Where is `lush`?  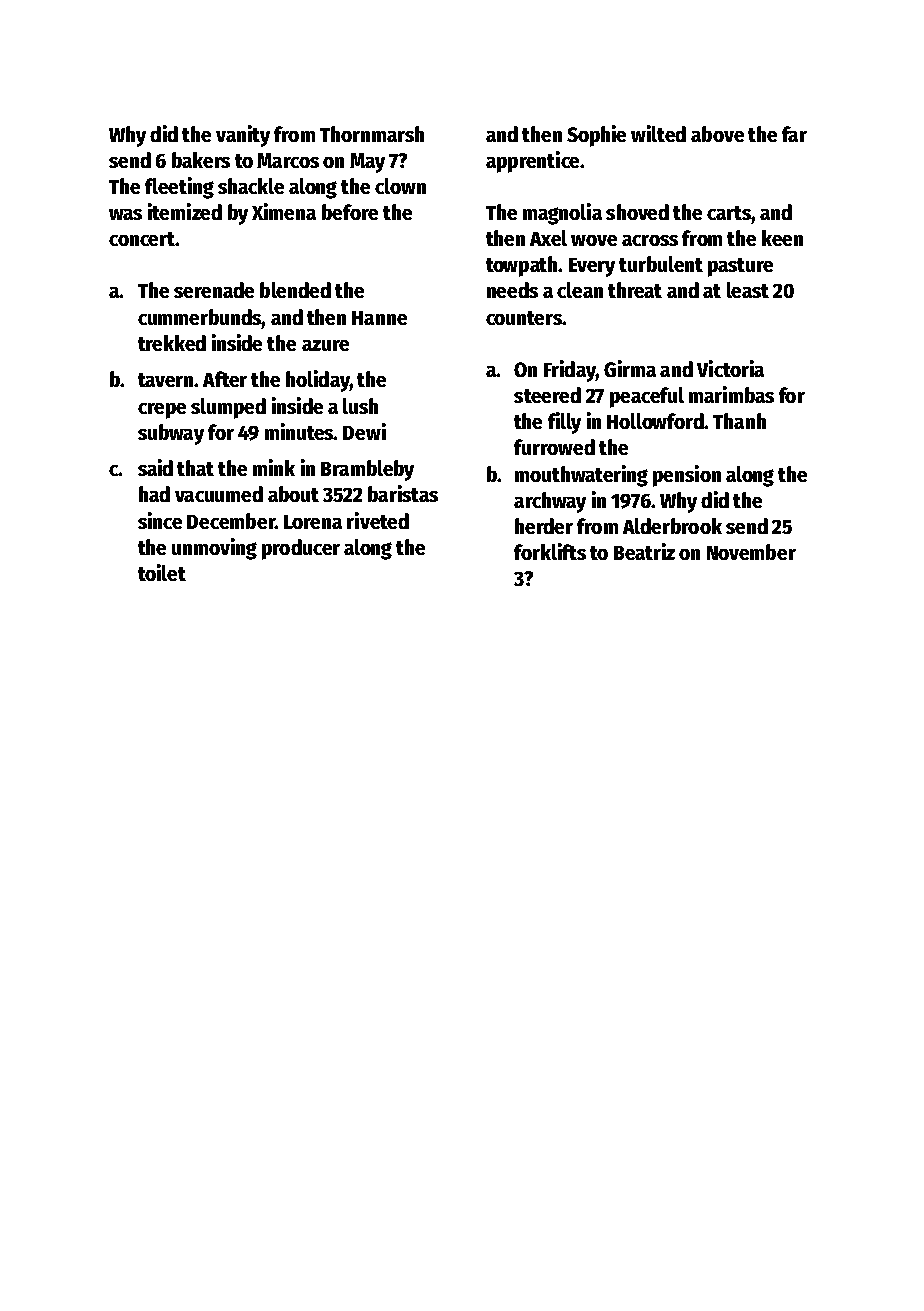
lush is located at coordinates (360, 406).
